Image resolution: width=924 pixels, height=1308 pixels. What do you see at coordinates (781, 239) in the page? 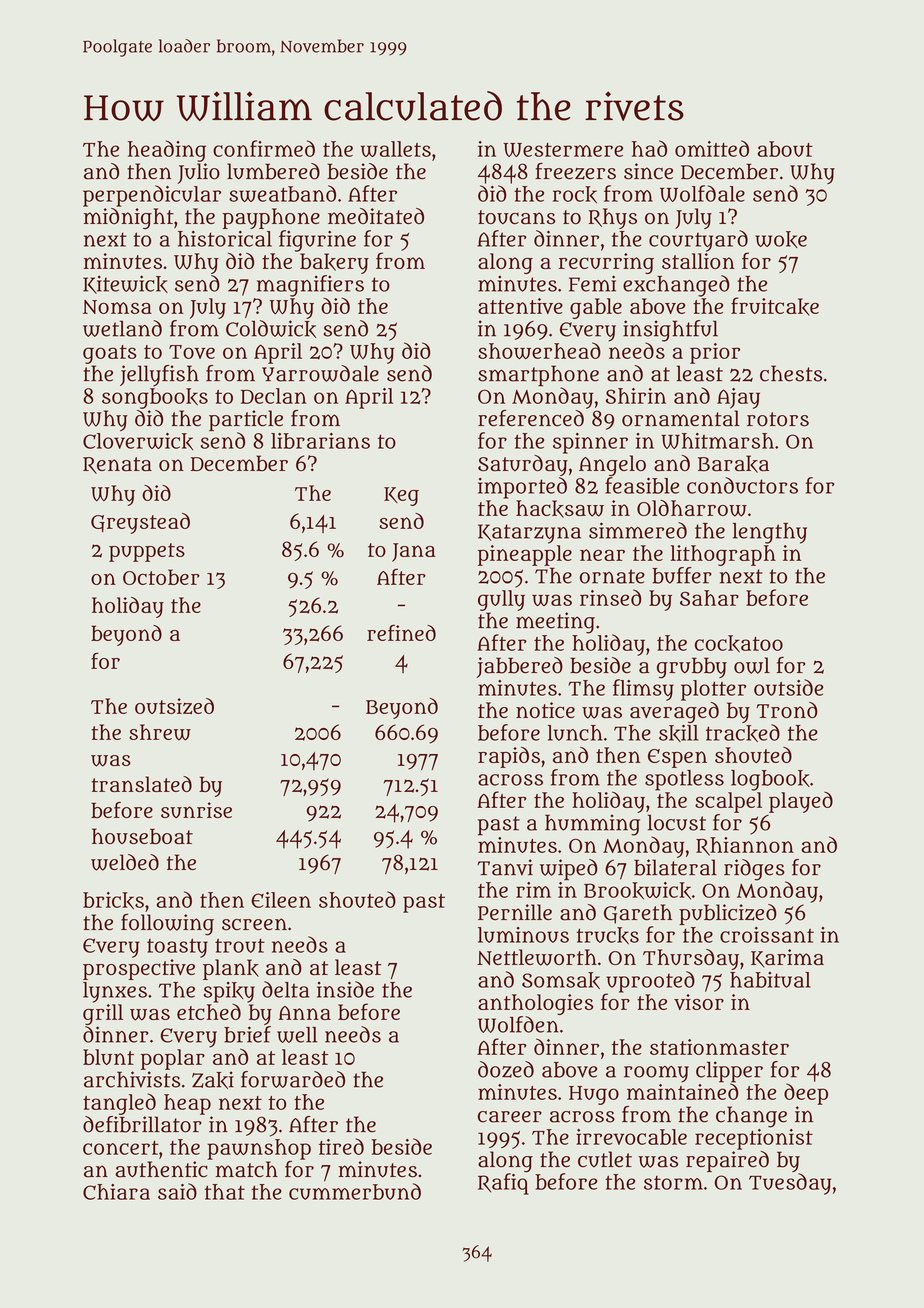
I see `woke` at bounding box center [781, 239].
